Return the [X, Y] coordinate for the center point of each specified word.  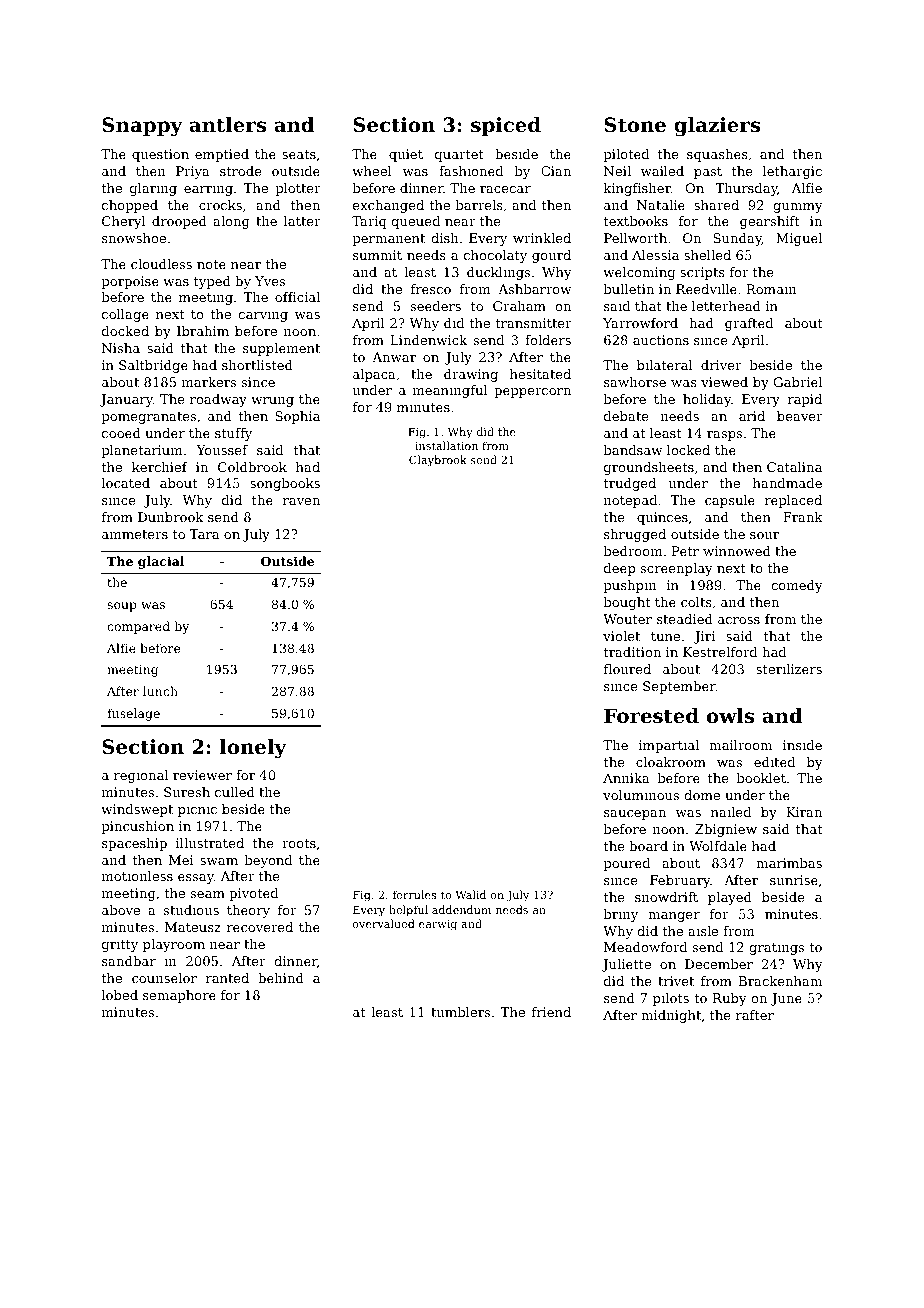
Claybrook [438, 461]
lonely [253, 749]
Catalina [794, 467]
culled [235, 792]
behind [281, 978]
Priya [193, 172]
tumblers [460, 1012]
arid [752, 416]
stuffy [233, 434]
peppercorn [532, 393]
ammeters [135, 534]
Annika [626, 778]
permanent [388, 240]
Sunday [737, 239]
